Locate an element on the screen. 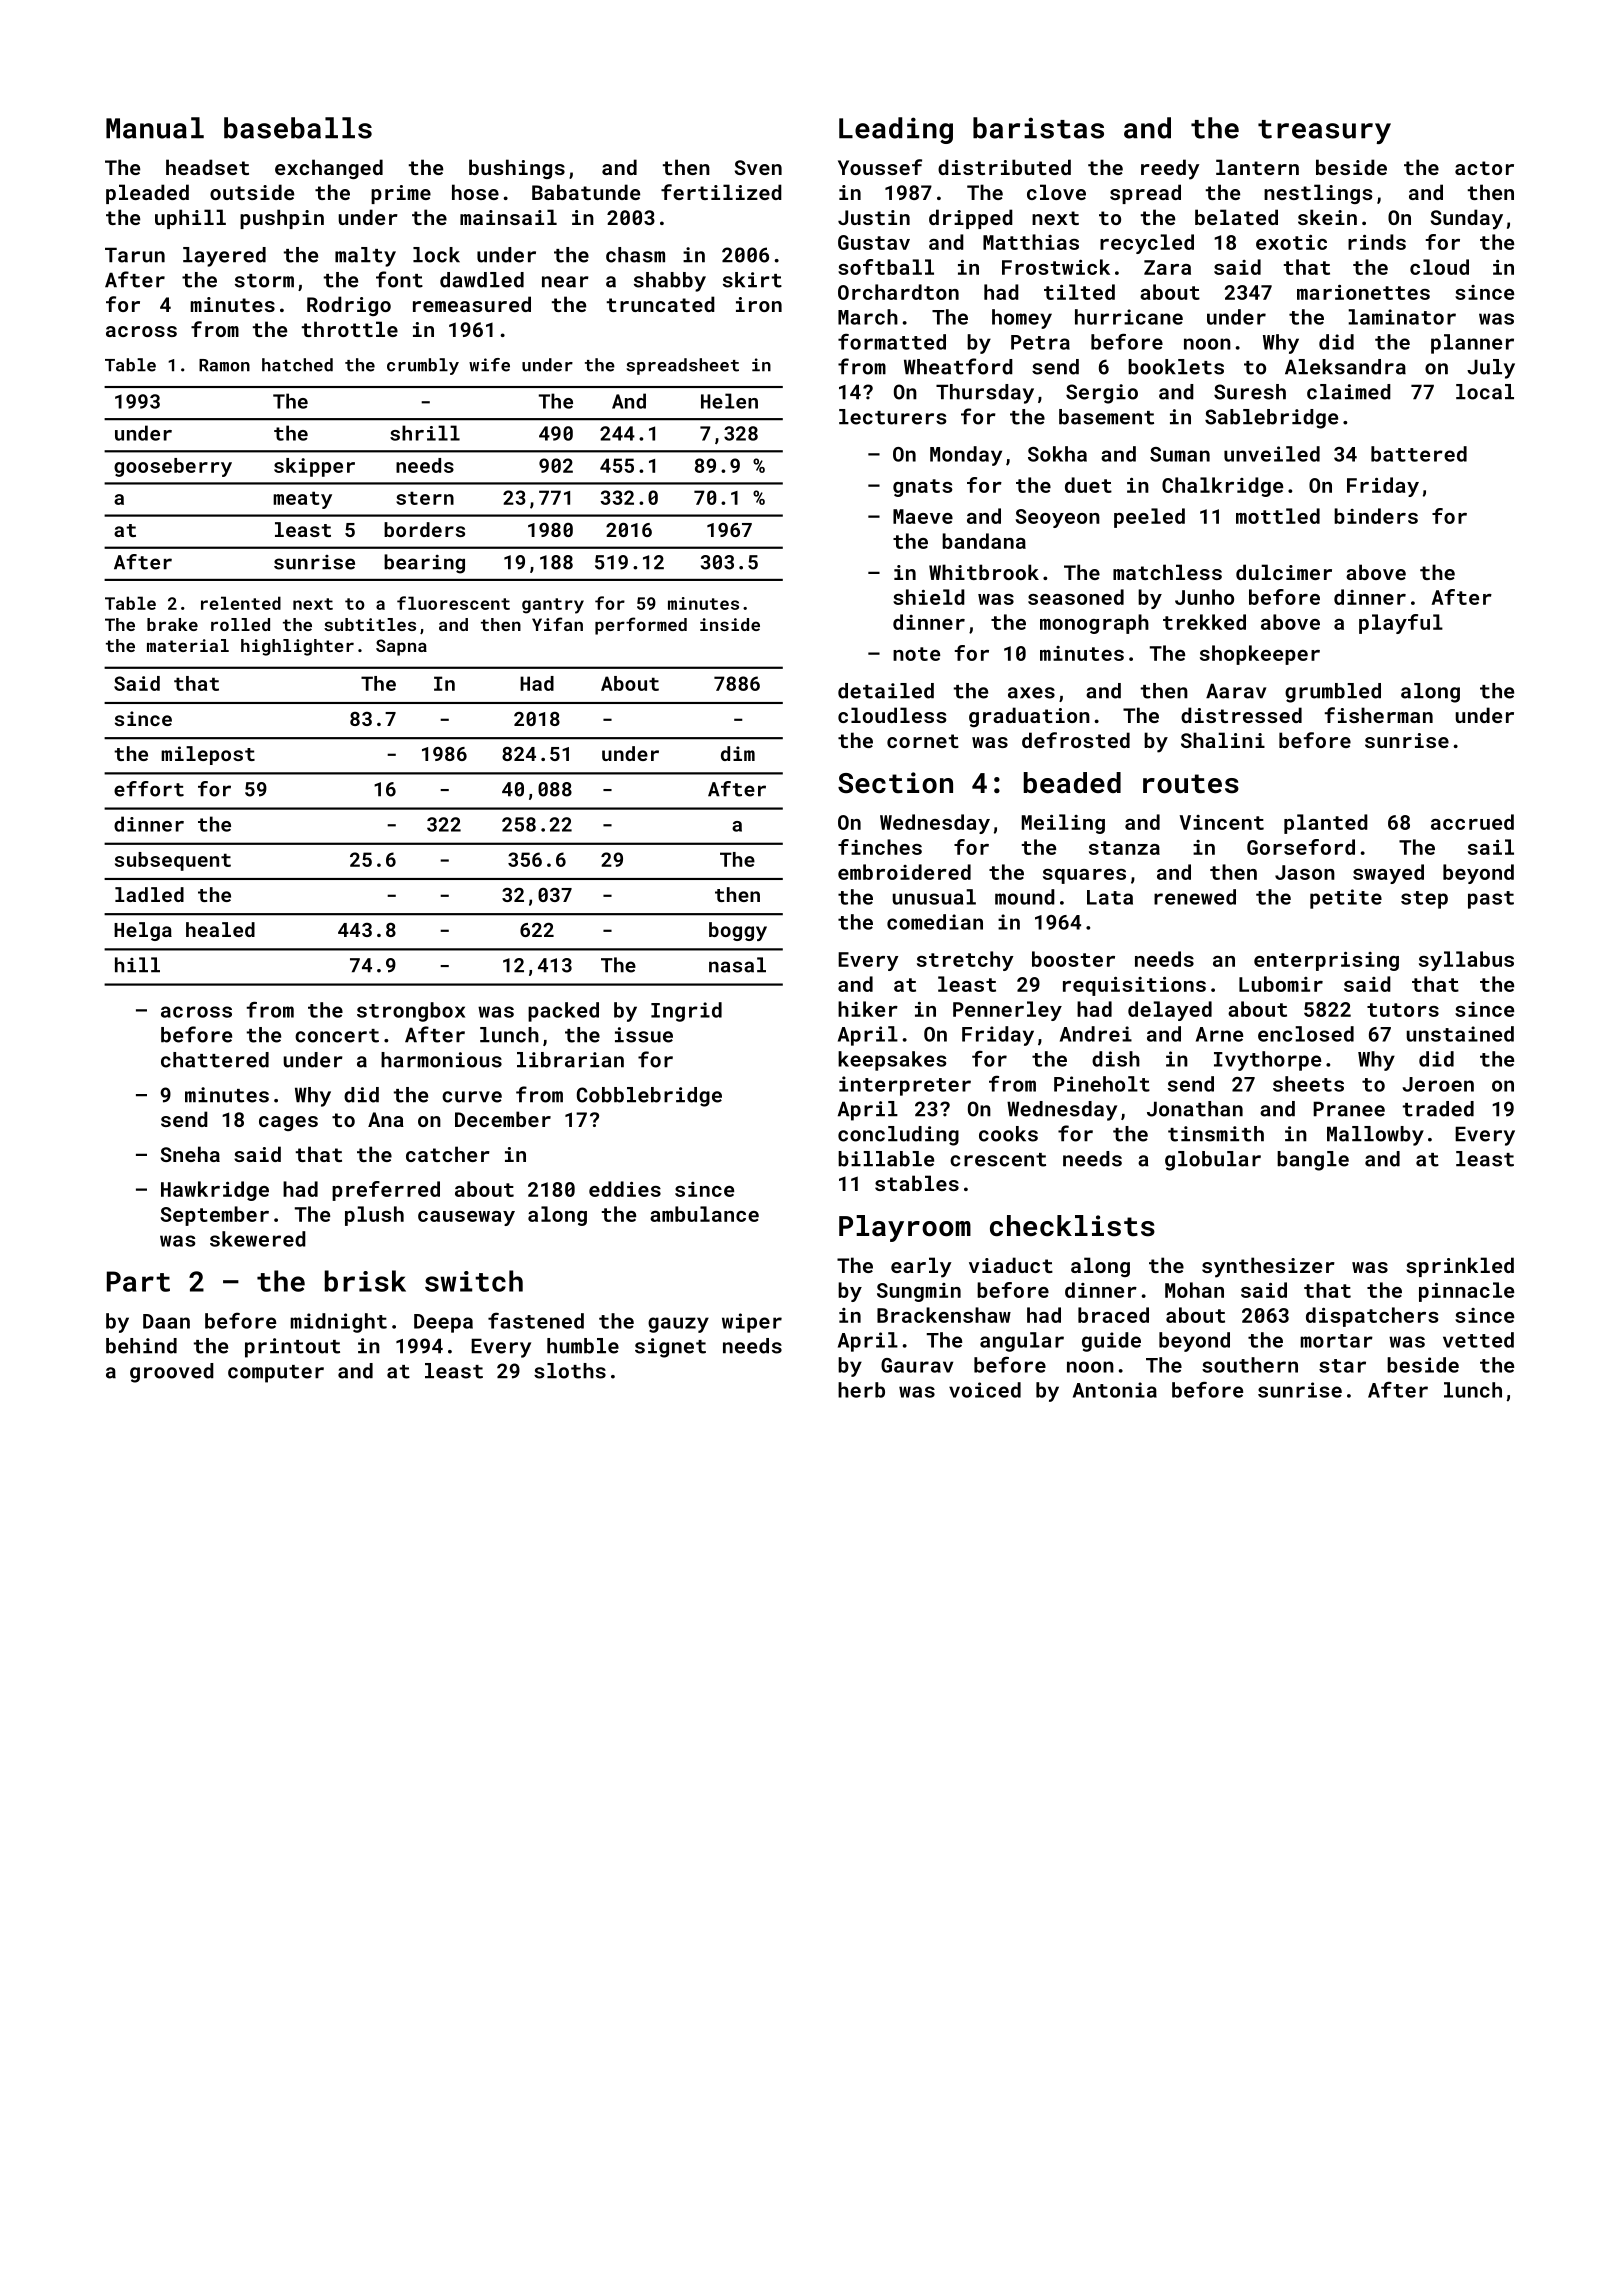  treasury is located at coordinates (1324, 132).
